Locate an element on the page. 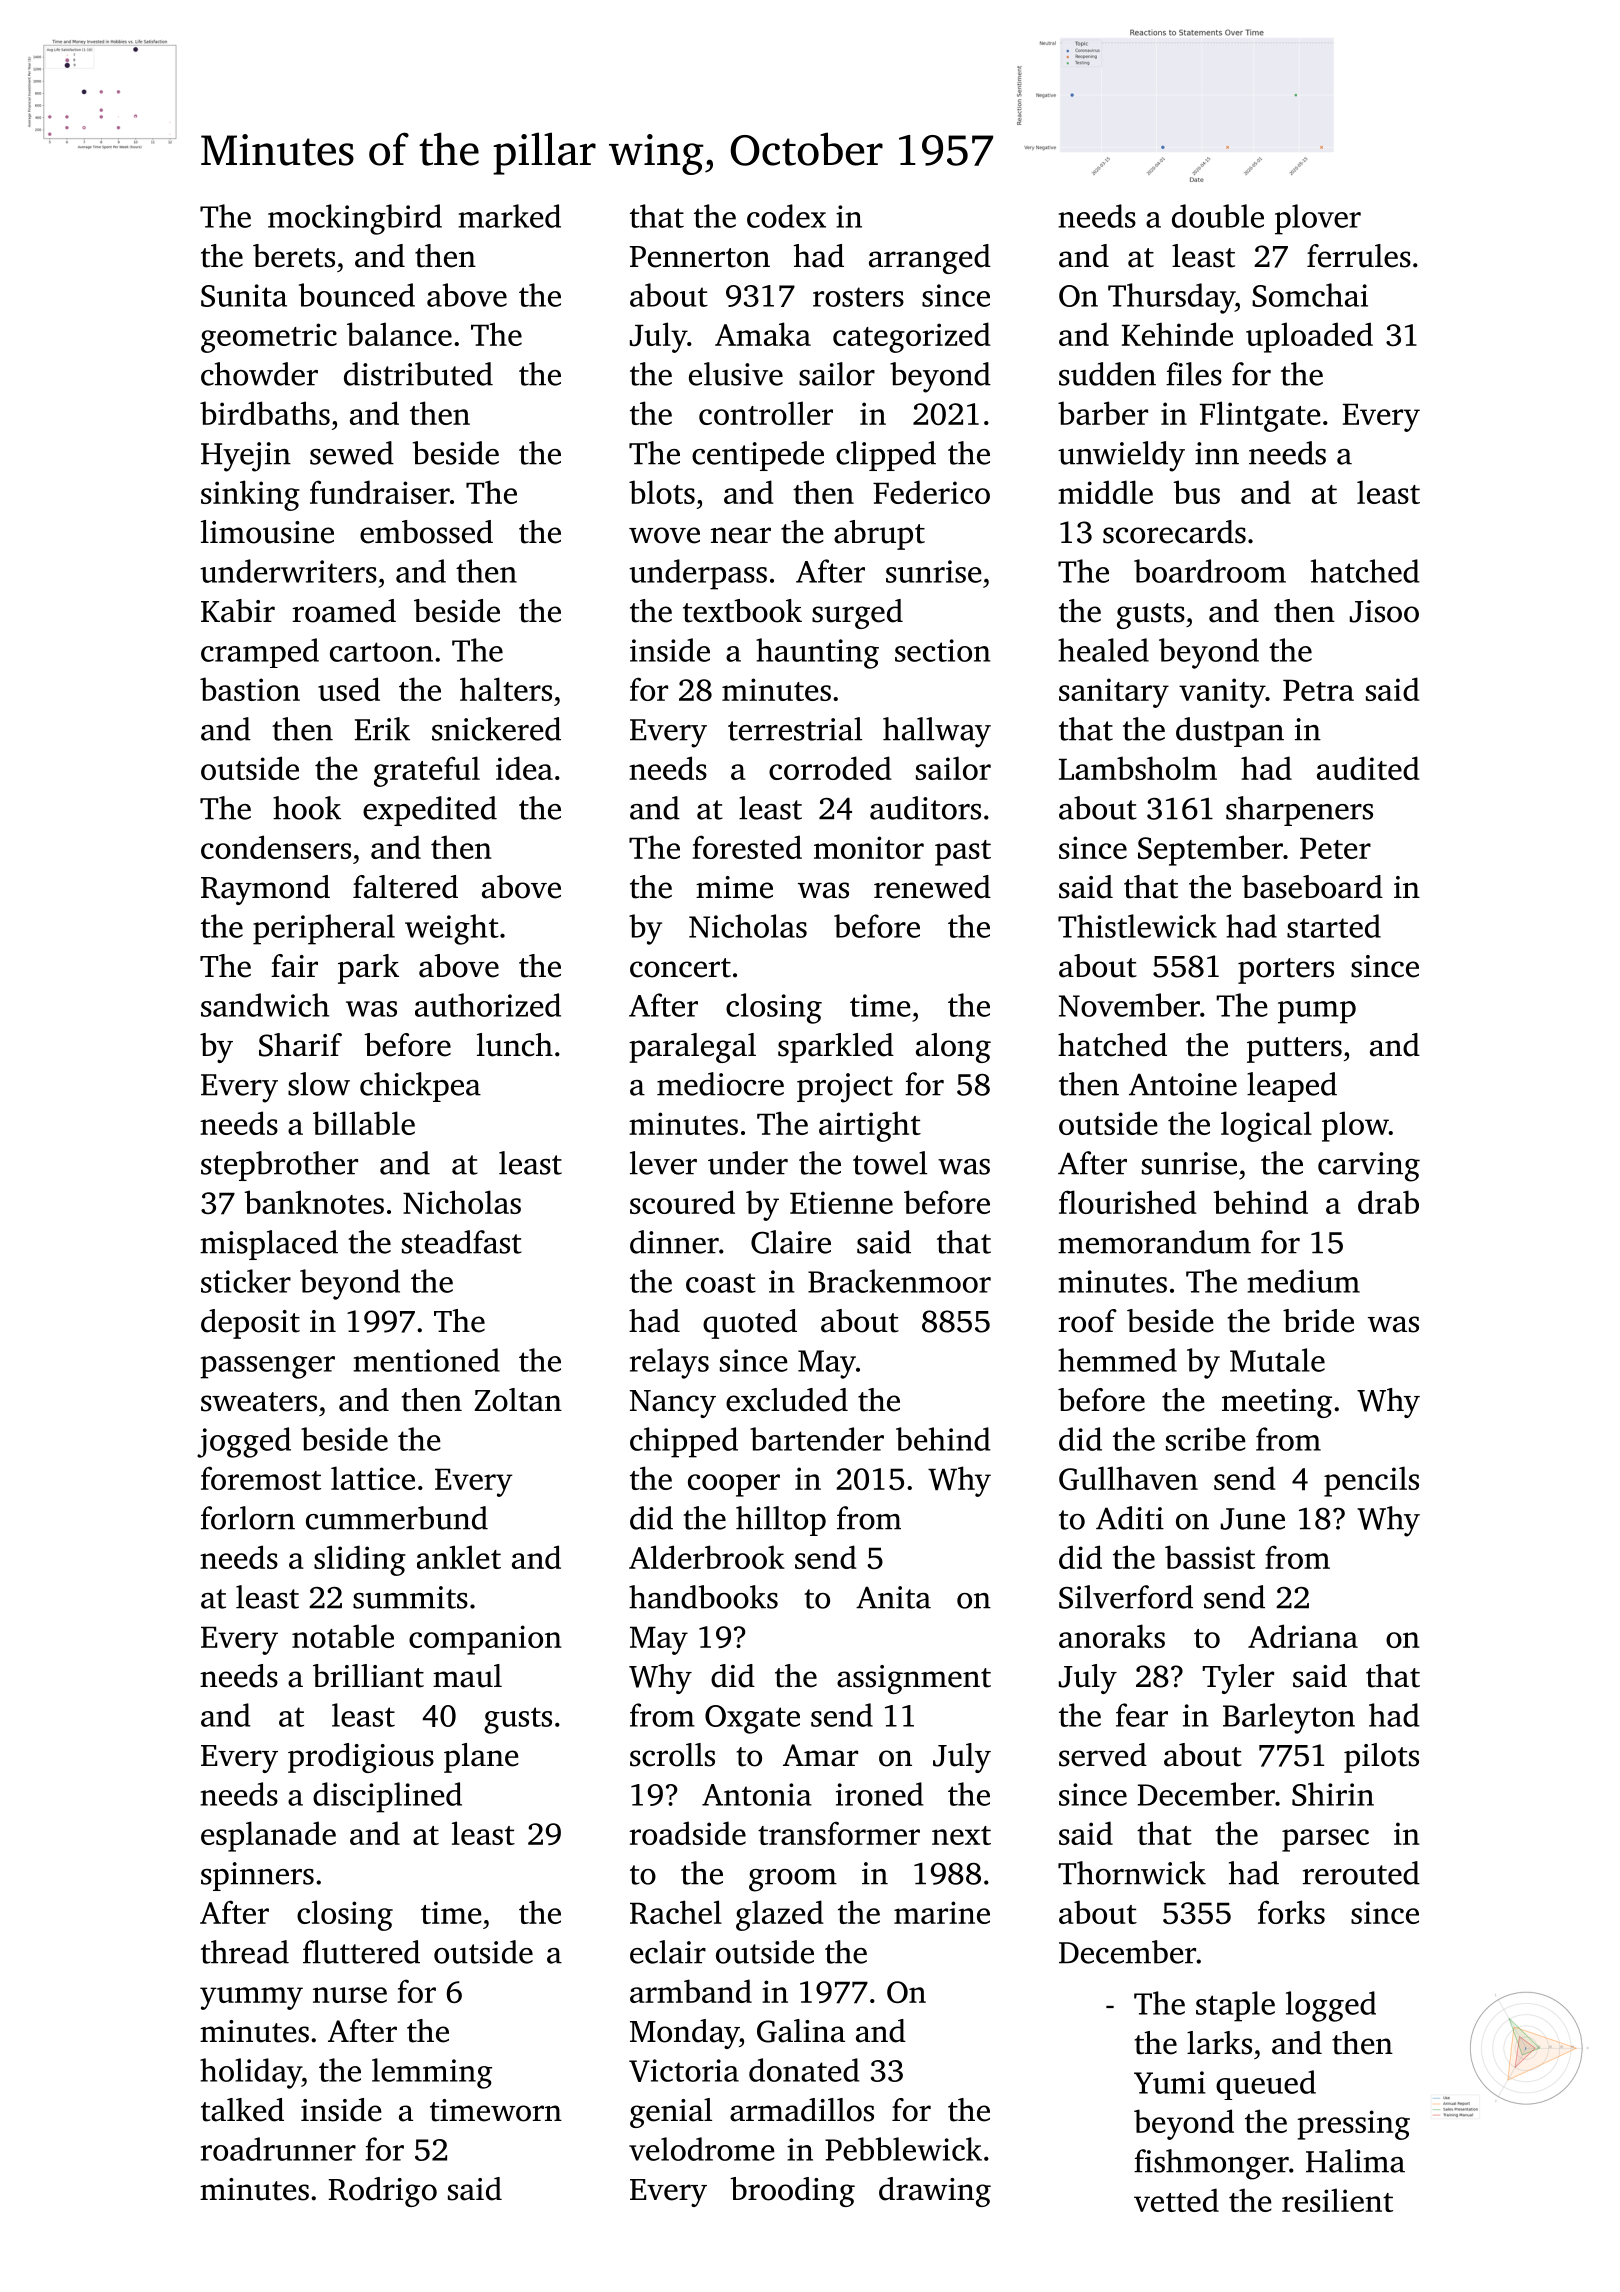 Image resolution: width=1620 pixels, height=2292 pixels. Jisoo is located at coordinates (1384, 611).
